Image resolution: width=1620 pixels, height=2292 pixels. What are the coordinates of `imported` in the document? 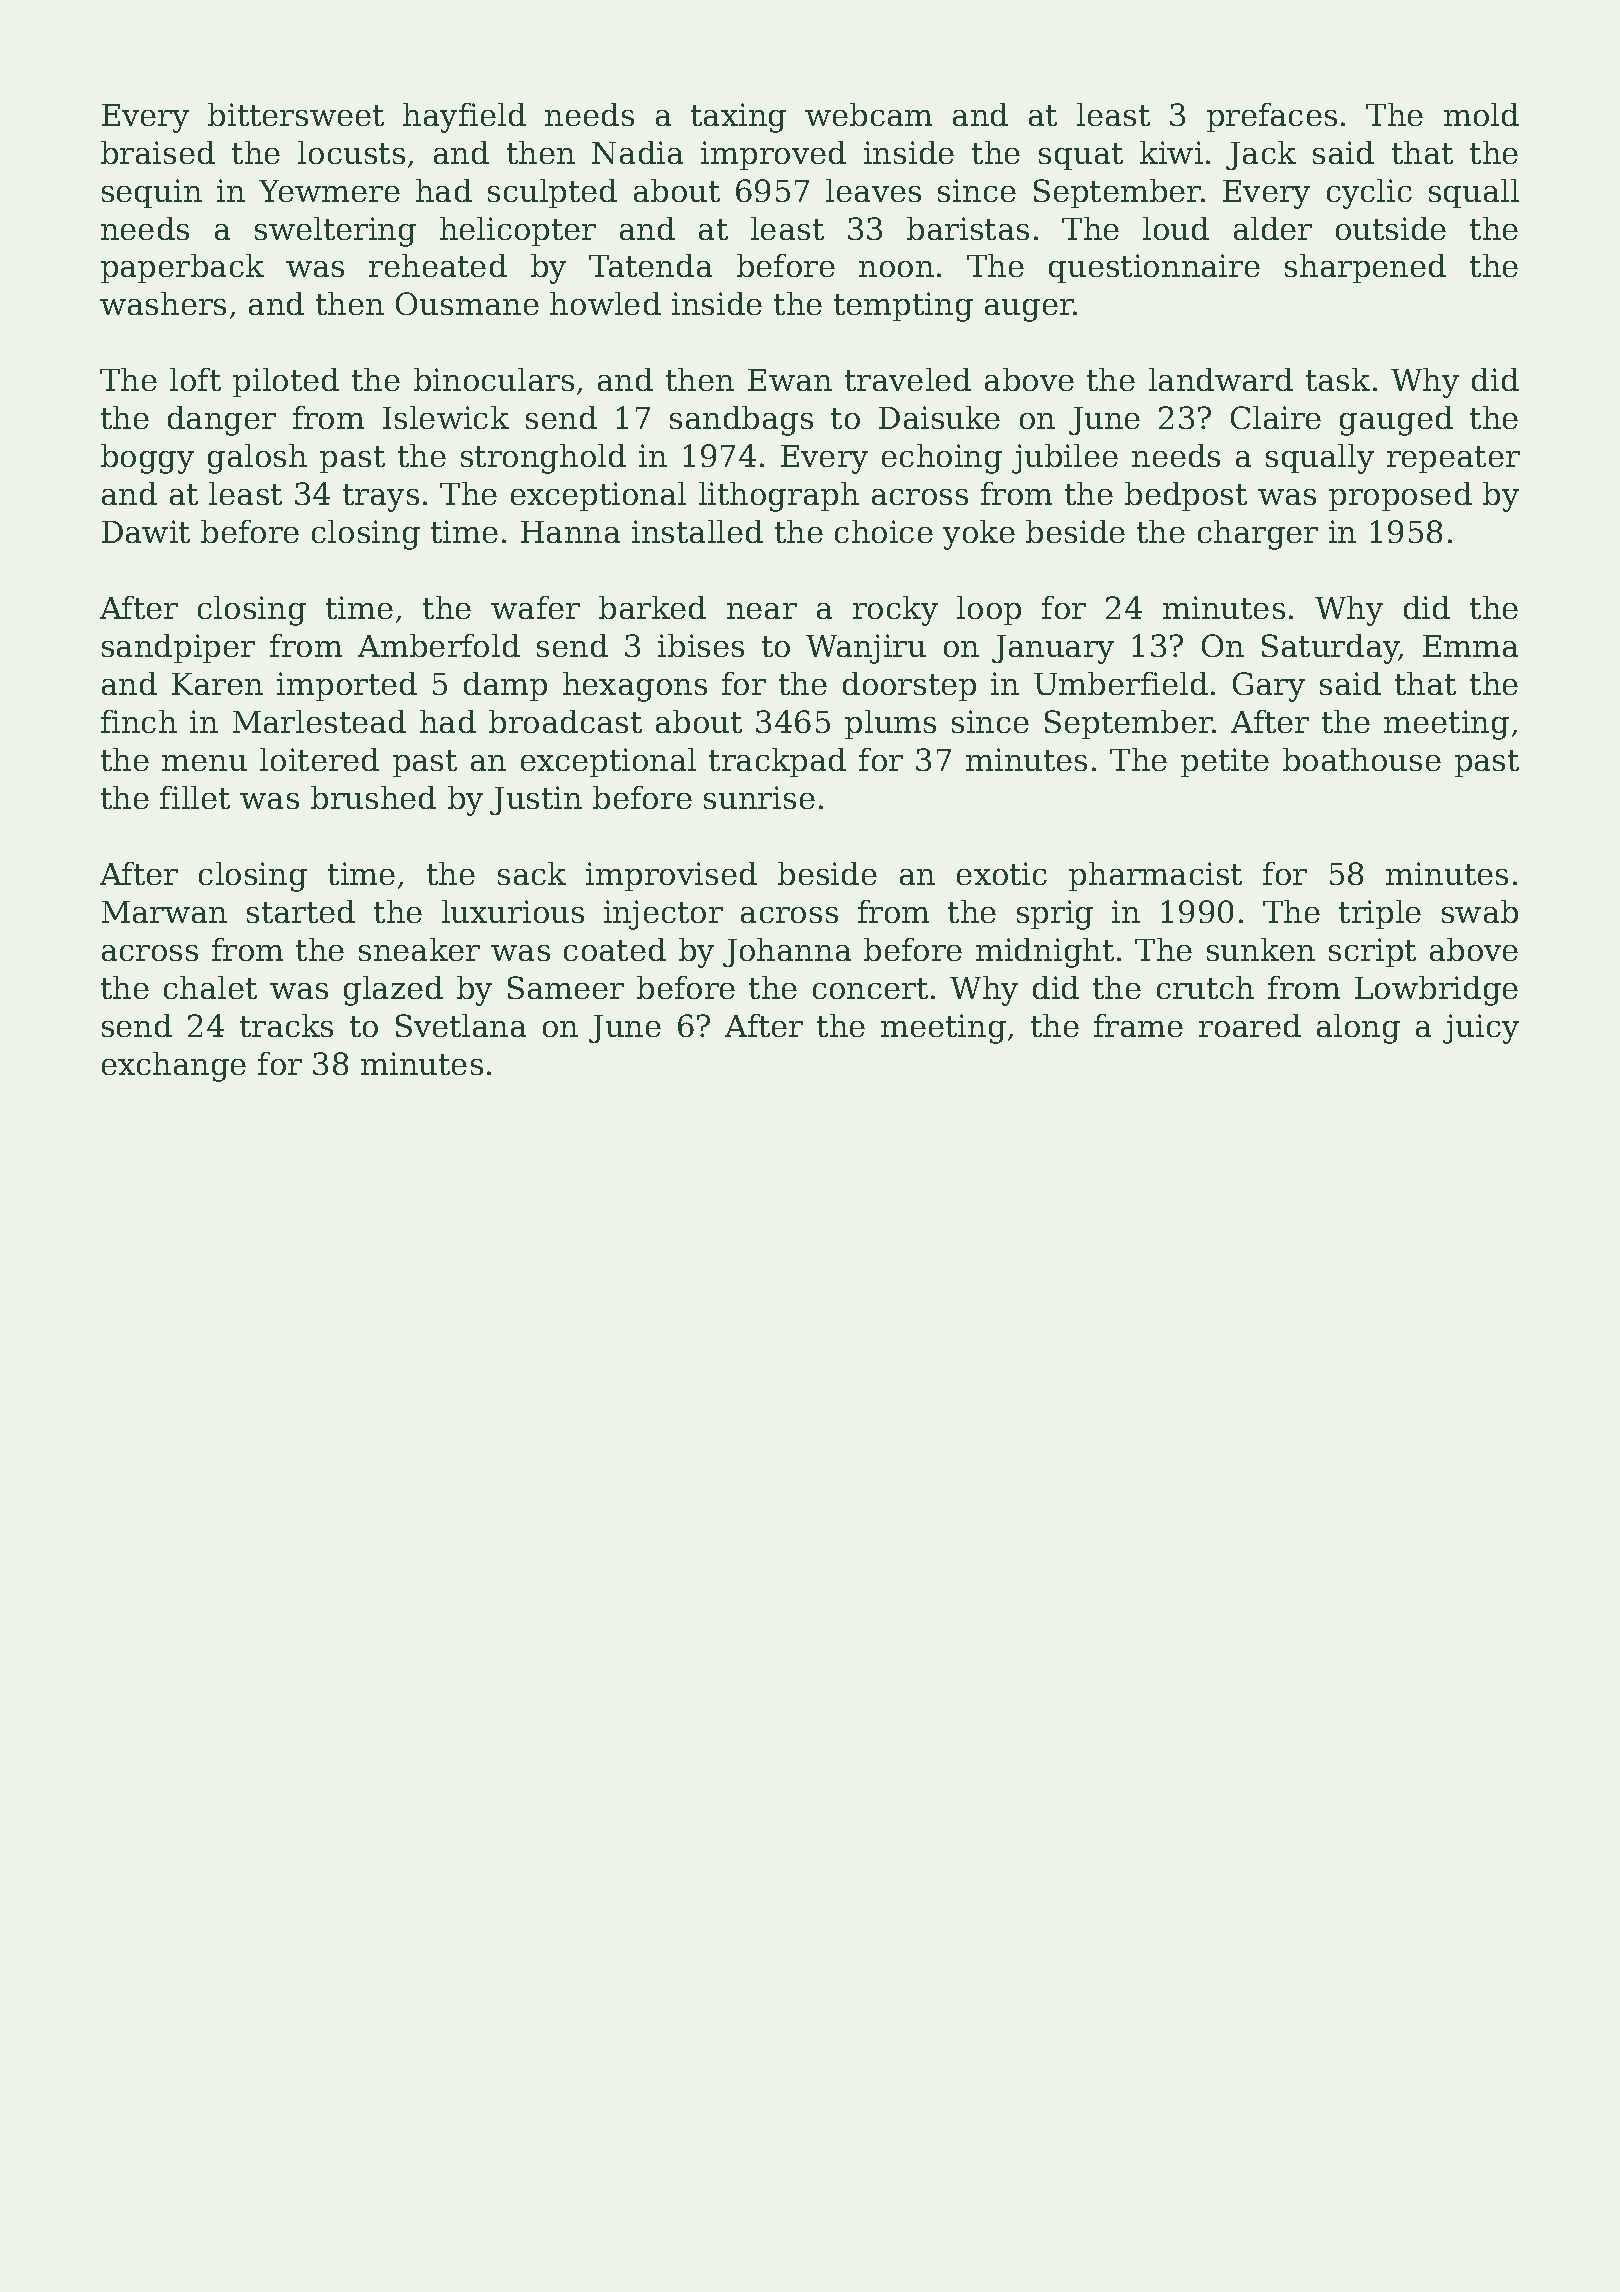 It's located at (347, 686).
